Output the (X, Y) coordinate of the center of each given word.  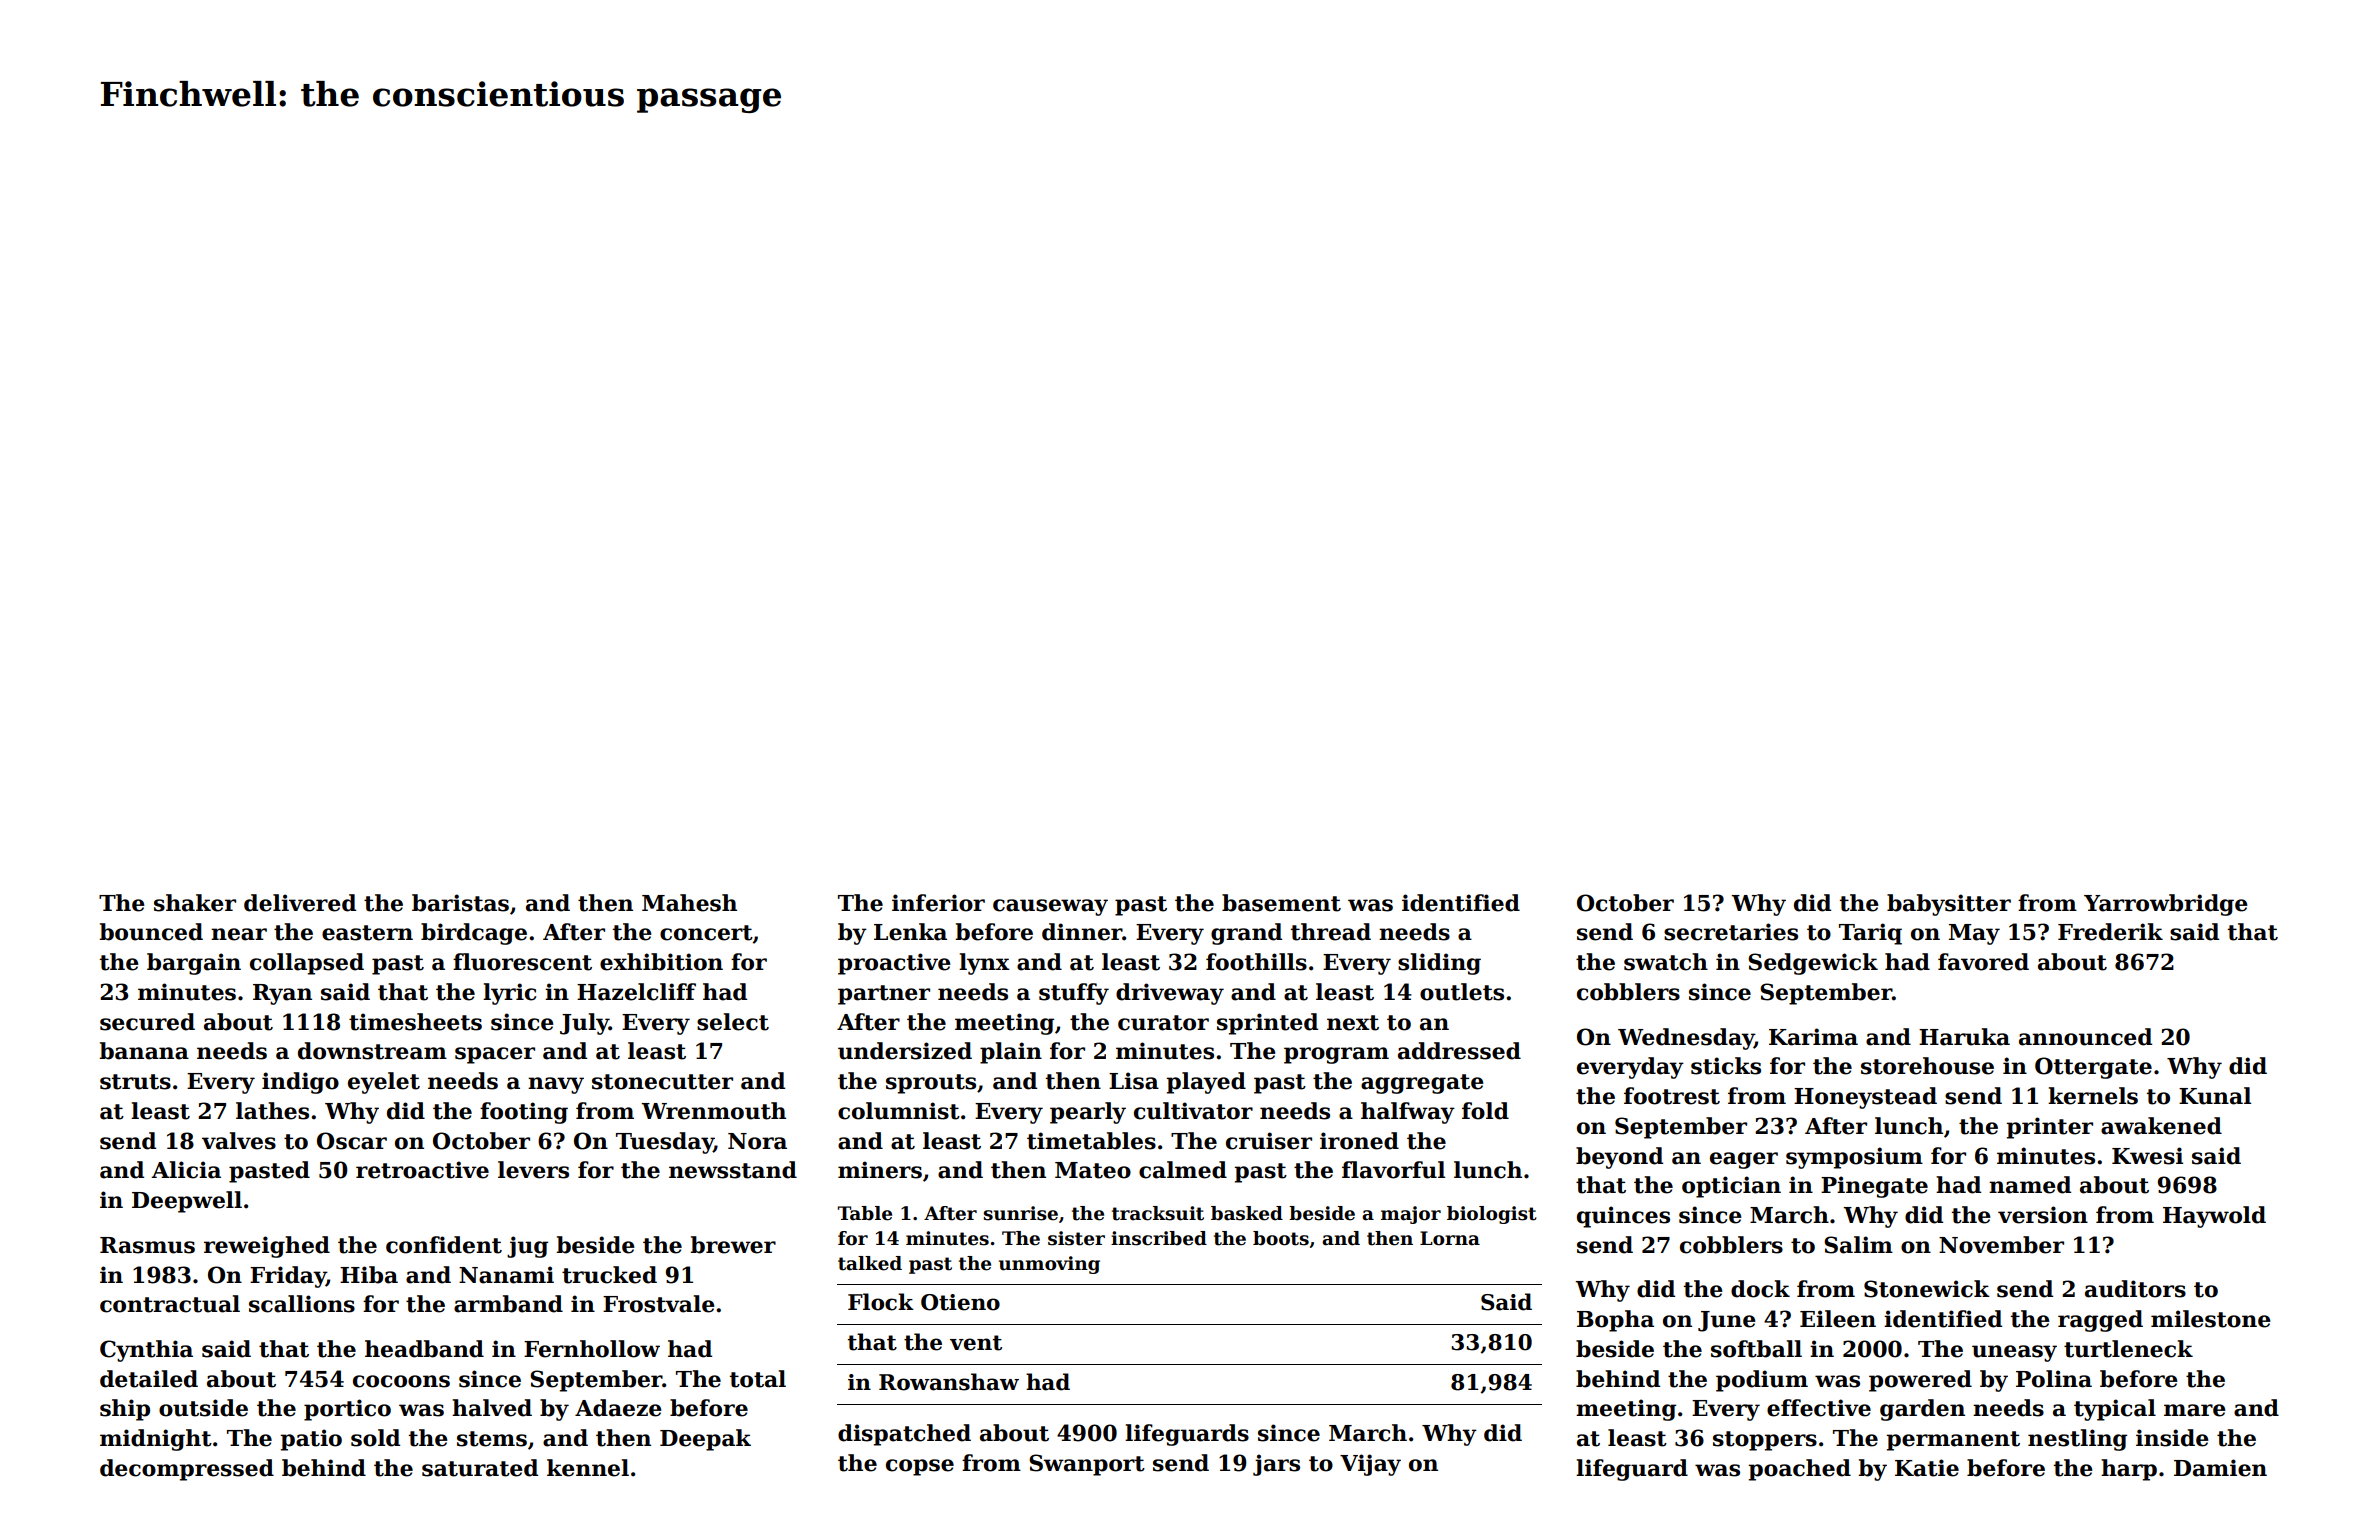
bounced (151, 932)
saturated (480, 1468)
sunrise (1020, 1213)
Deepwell (187, 1202)
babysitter (1949, 905)
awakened (2161, 1126)
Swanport (1087, 1465)
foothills (1256, 962)
